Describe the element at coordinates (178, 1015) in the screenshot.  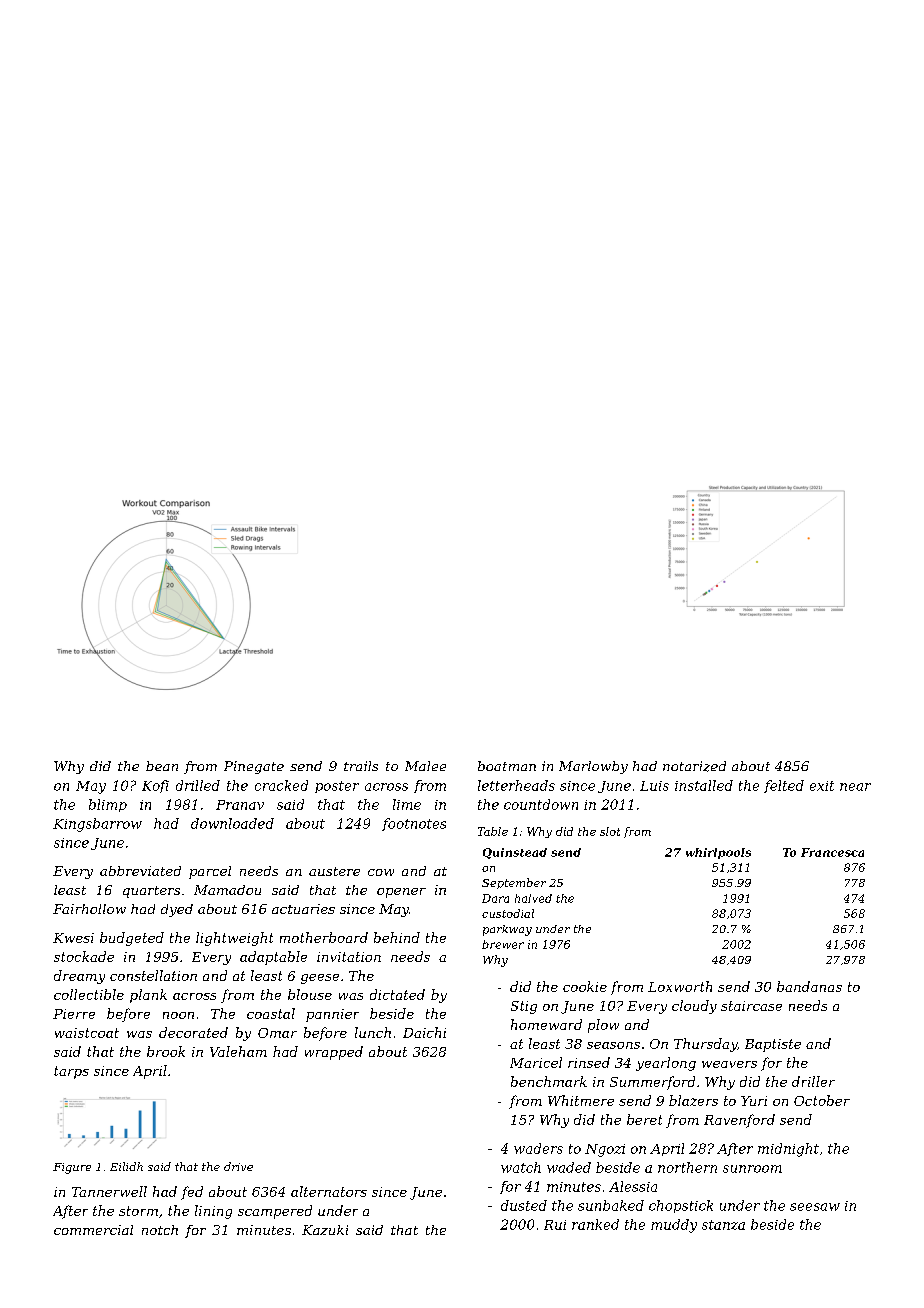
I see `noon` at that location.
